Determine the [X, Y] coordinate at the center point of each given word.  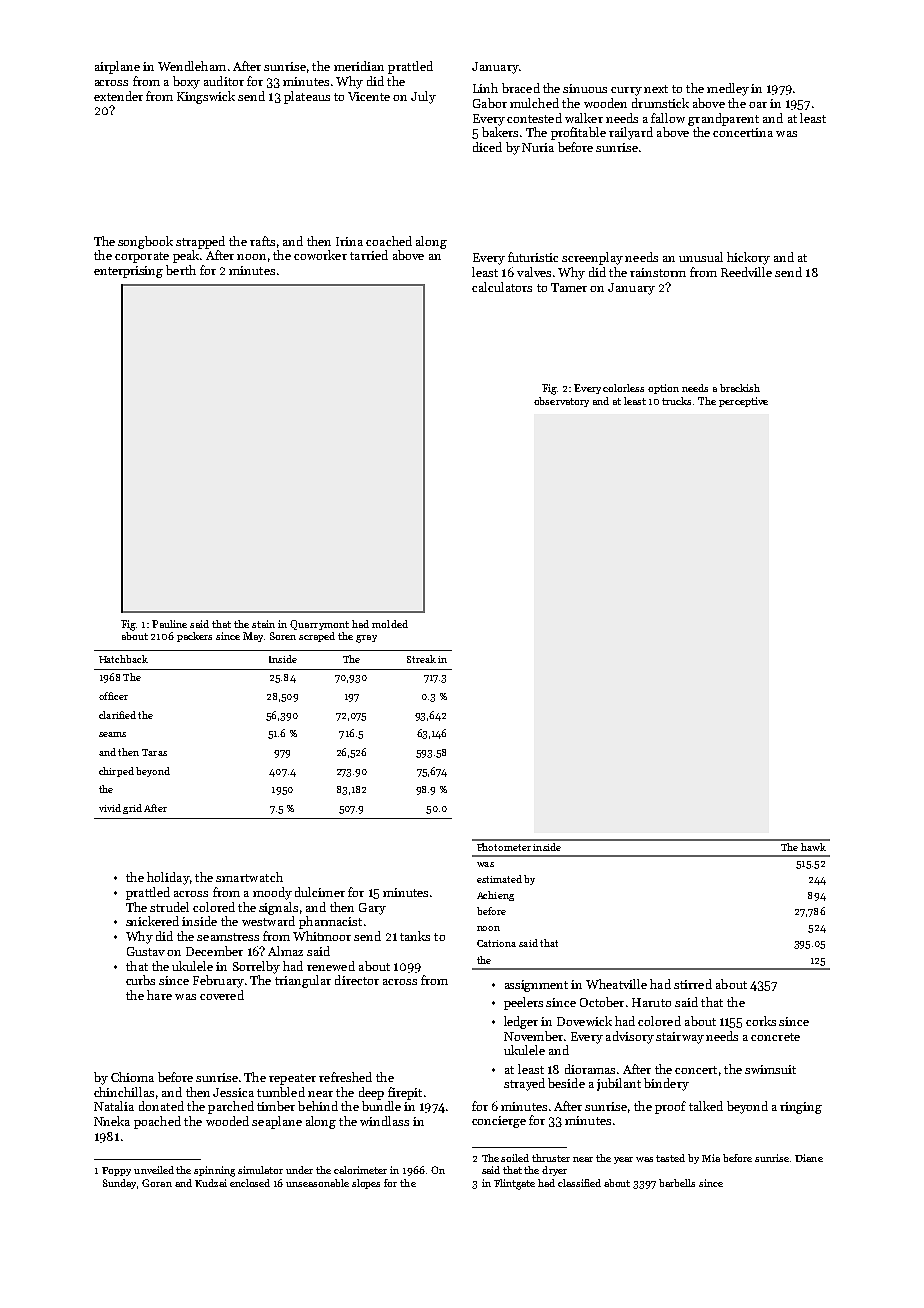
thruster [551, 1158]
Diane [809, 1158]
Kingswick [206, 97]
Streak [421, 659]
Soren [283, 636]
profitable [578, 133]
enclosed [250, 1183]
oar [758, 105]
